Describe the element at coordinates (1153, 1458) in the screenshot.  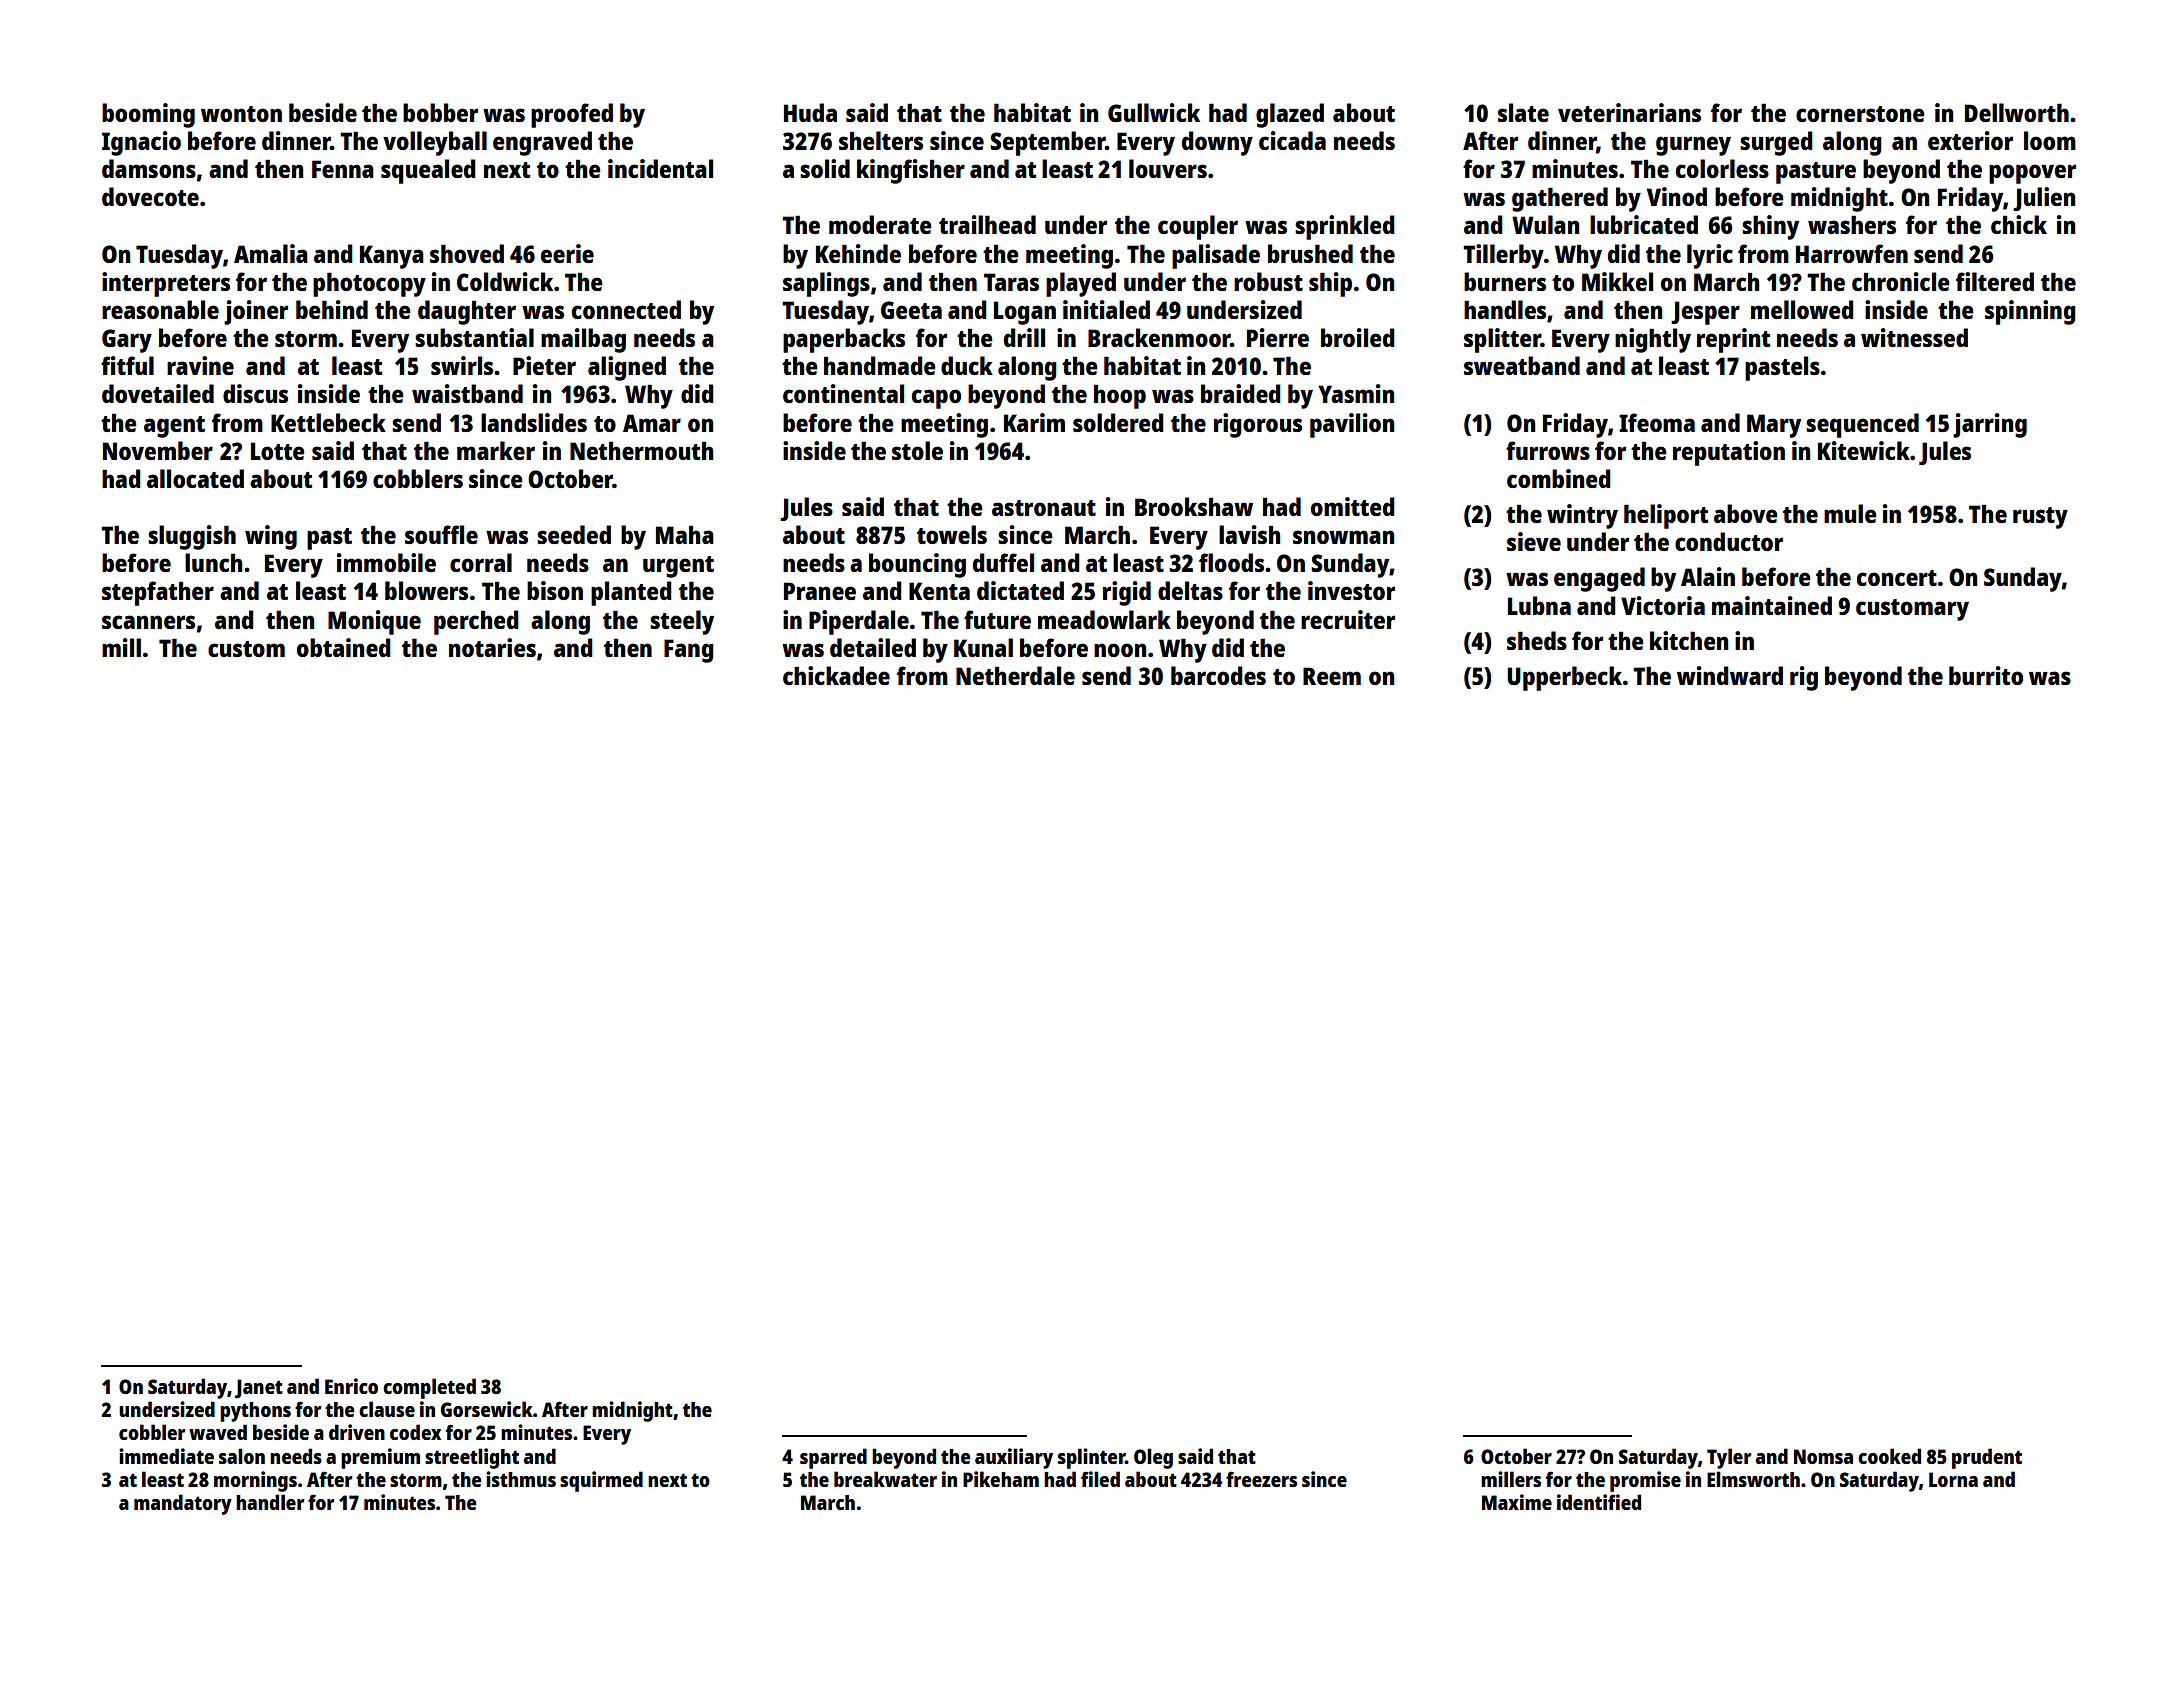
I see `Oleg` at that location.
